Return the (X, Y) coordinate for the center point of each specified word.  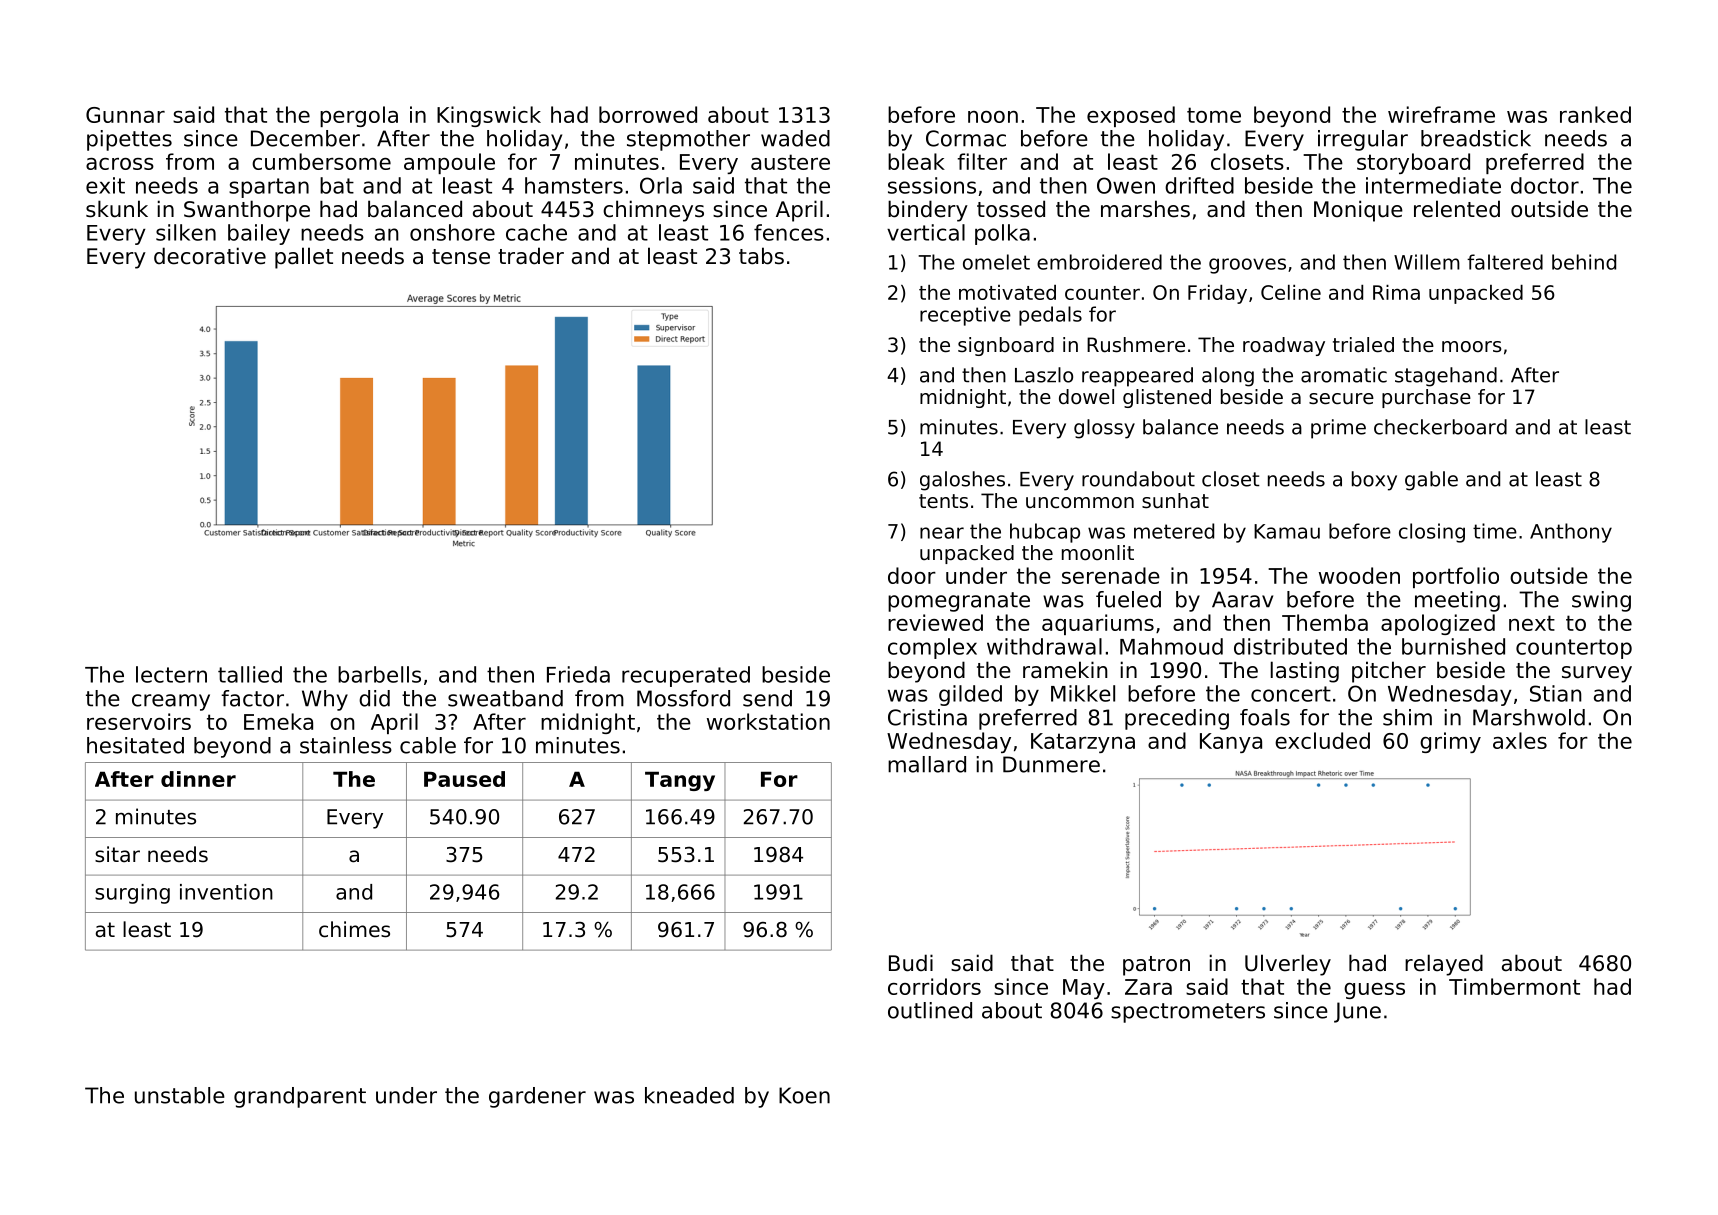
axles (1520, 740)
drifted (1199, 185)
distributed (1290, 646)
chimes (354, 929)
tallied (250, 674)
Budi (911, 963)
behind (1584, 262)
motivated (1007, 292)
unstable (180, 1095)
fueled (1128, 599)
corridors (934, 986)
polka (1002, 234)
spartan (269, 188)
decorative (210, 256)
